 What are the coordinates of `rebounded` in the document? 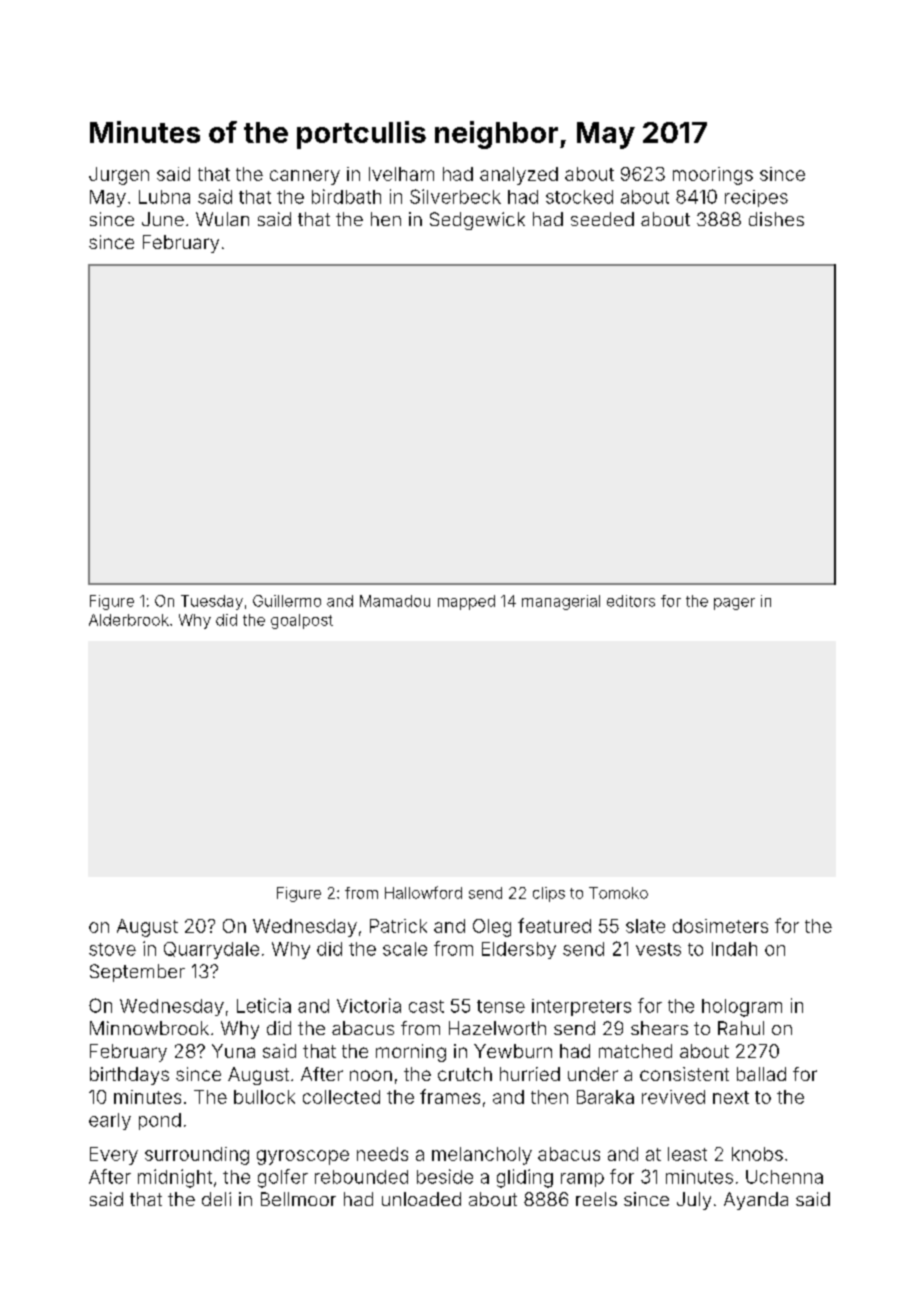 It's located at (361, 1177).
